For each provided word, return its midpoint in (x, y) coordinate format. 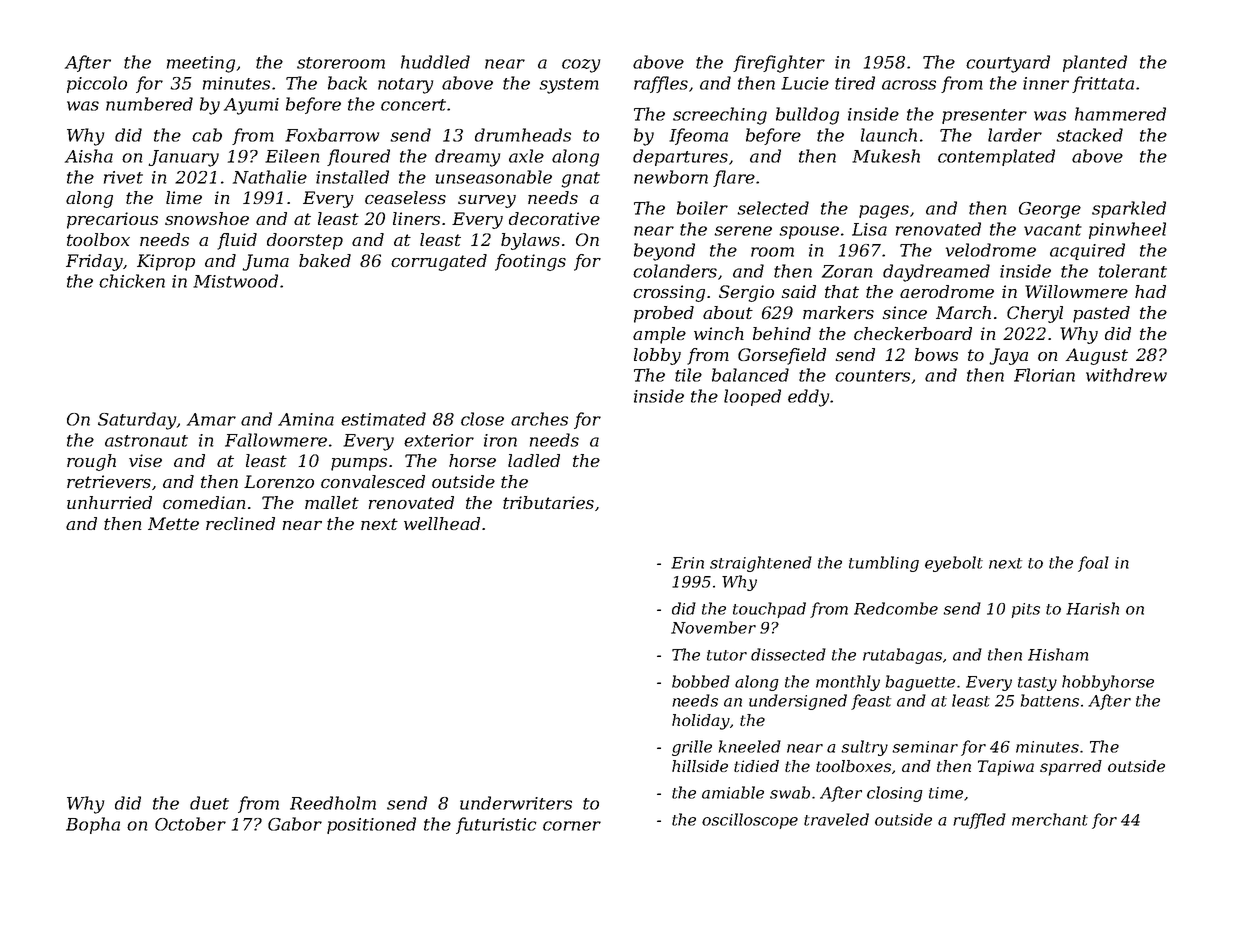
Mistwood (235, 281)
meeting (201, 64)
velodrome (991, 250)
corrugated (439, 262)
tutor (727, 655)
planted (1095, 63)
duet (209, 803)
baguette (920, 683)
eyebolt (954, 564)
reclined (240, 523)
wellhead (442, 523)
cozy (581, 66)
